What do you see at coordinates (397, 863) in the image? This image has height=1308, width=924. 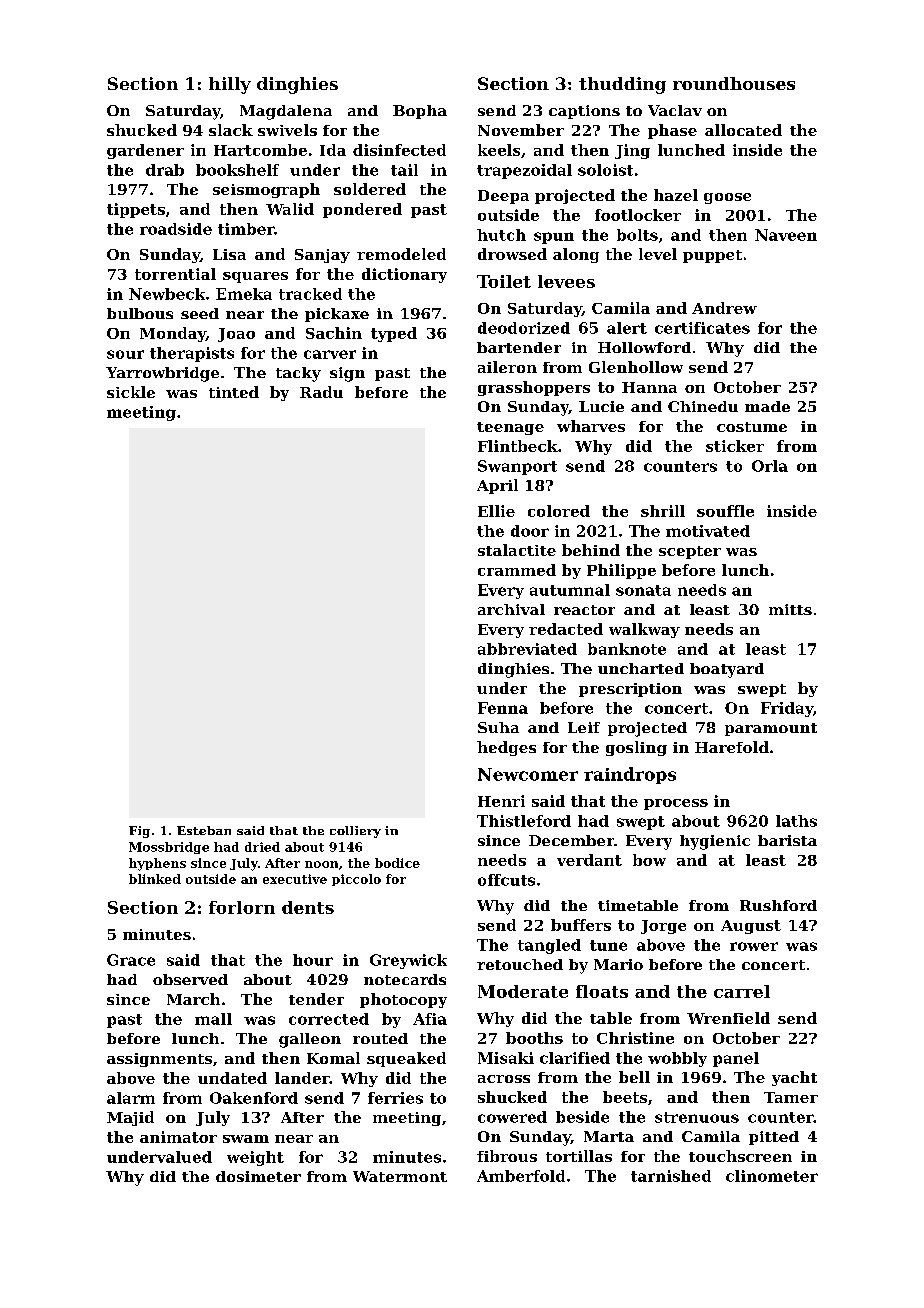 I see `bodice` at bounding box center [397, 863].
